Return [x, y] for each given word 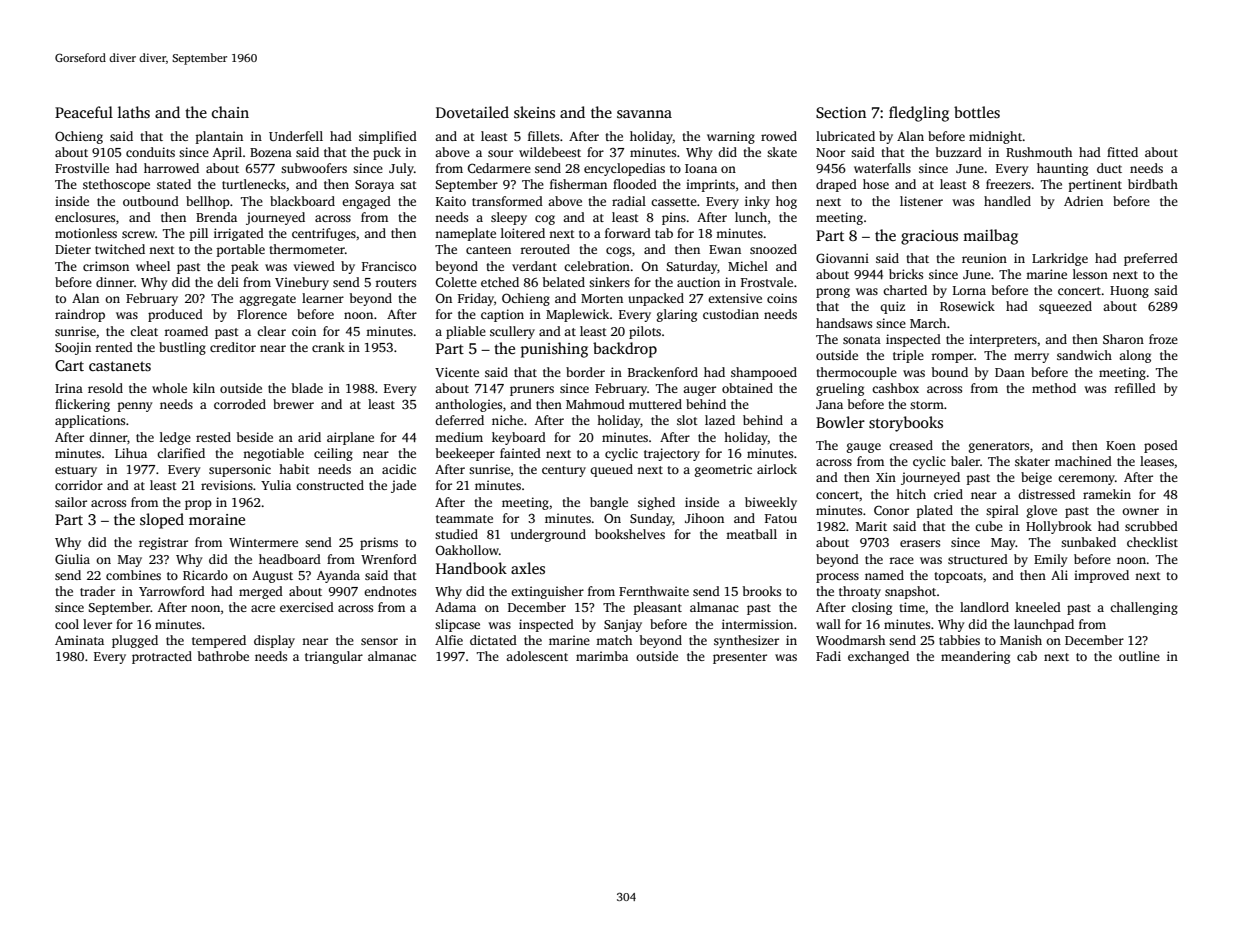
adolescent [537, 656]
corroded [240, 404]
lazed [720, 420]
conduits [150, 152]
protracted [162, 657]
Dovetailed [472, 112]
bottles [977, 112]
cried [948, 494]
